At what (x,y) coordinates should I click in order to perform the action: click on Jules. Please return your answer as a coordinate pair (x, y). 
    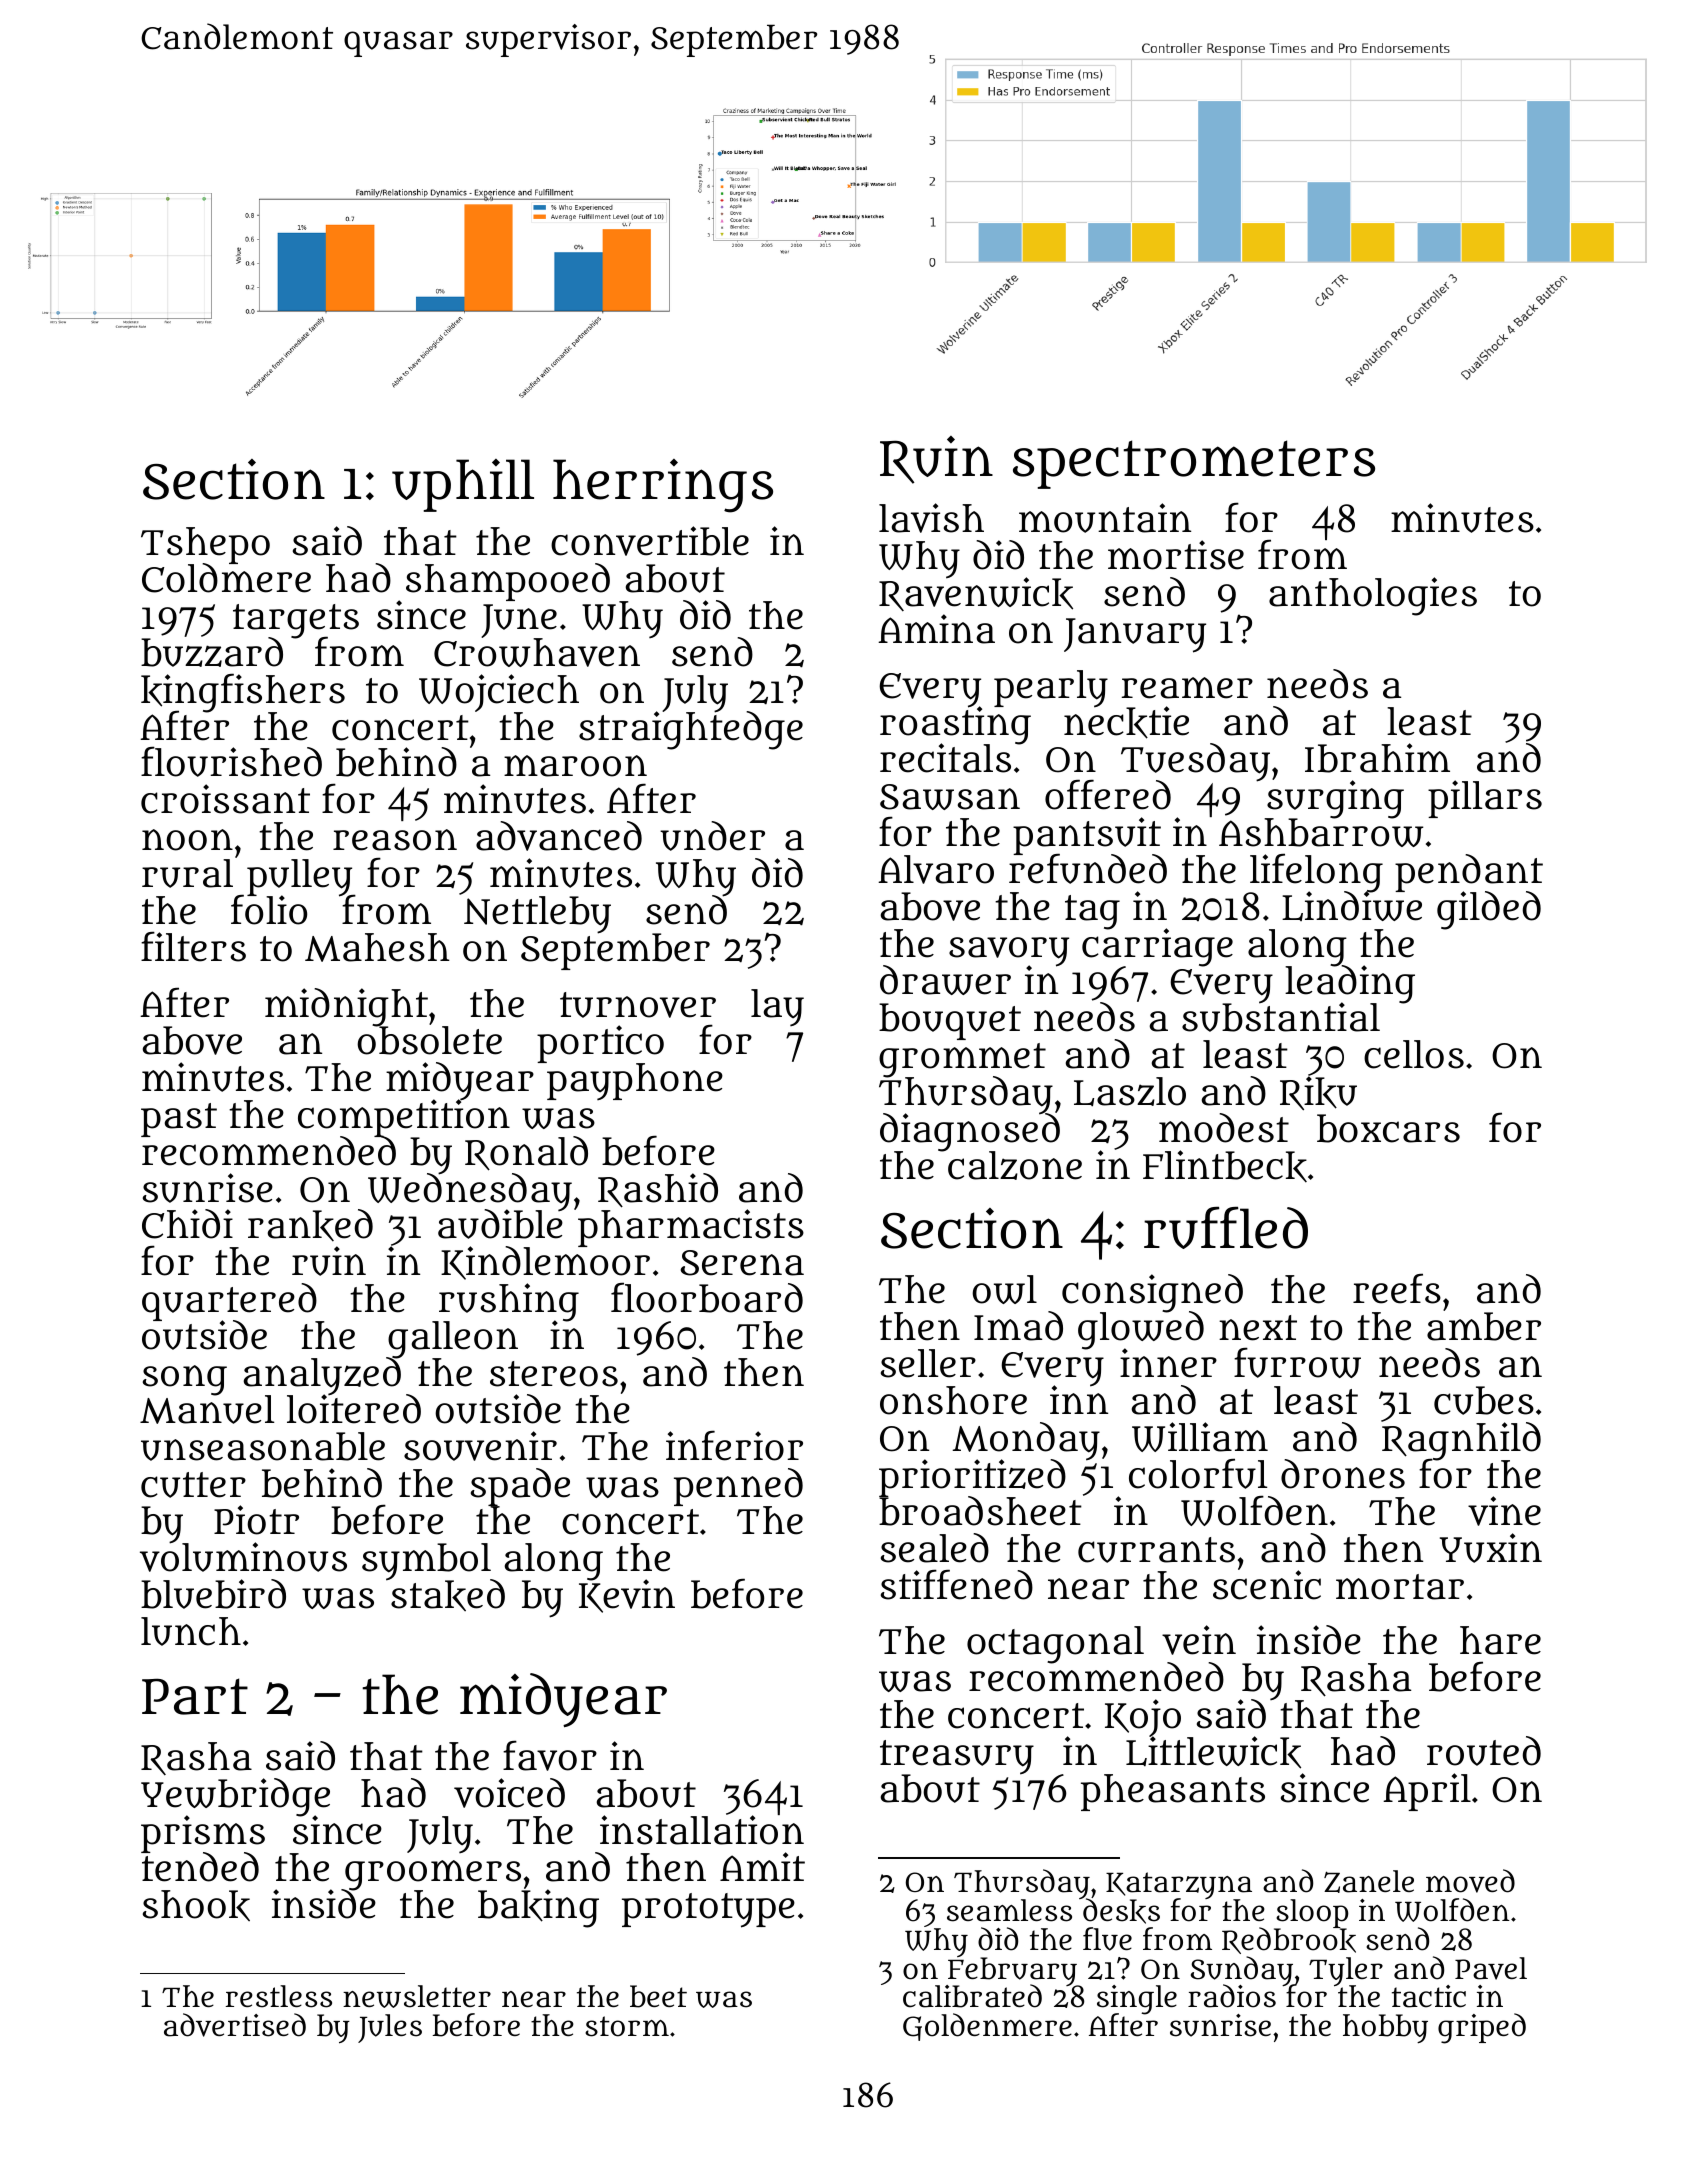
    Looking at the image, I should click on (390, 2028).
